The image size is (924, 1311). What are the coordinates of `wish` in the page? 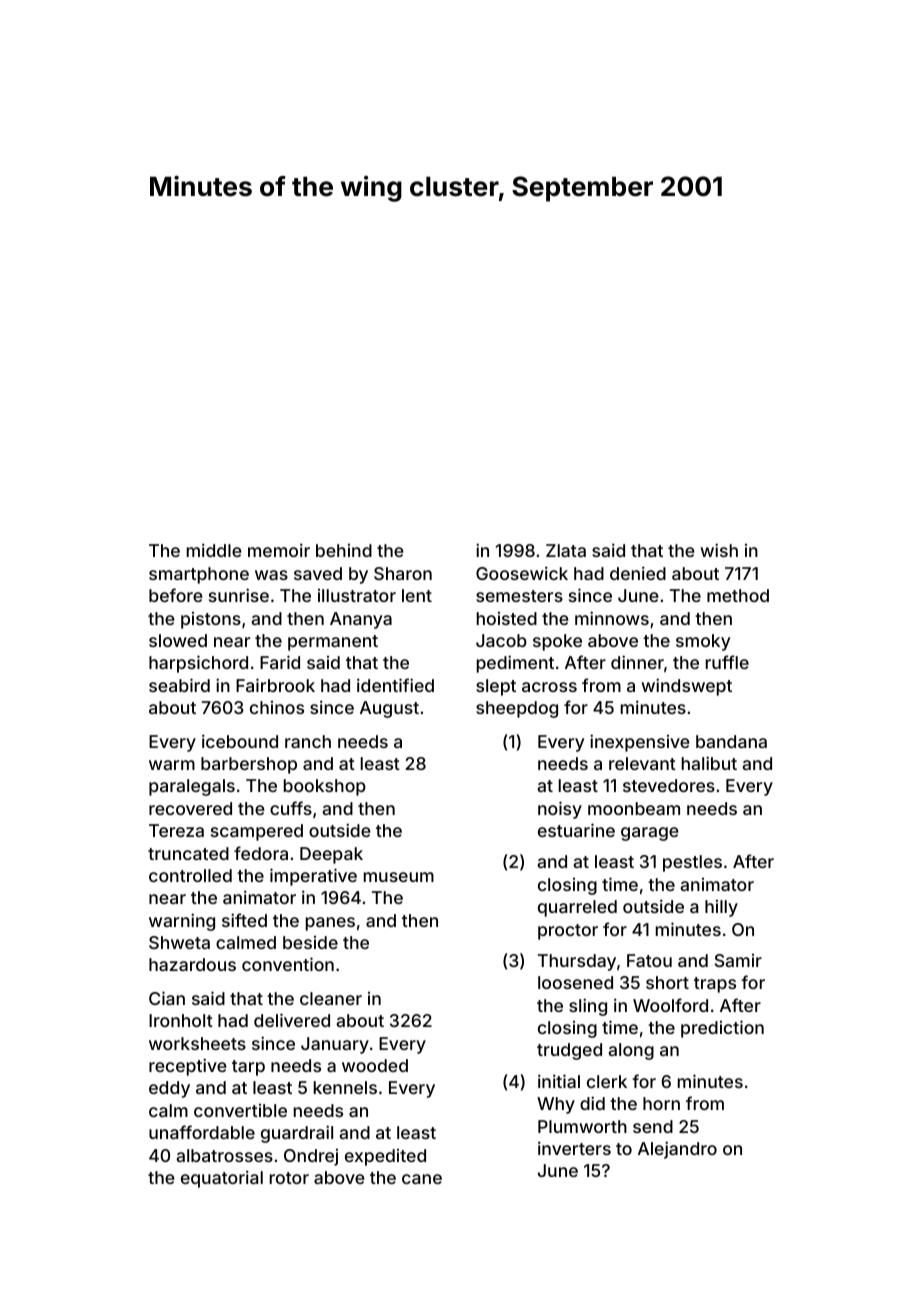 It's located at (719, 550).
